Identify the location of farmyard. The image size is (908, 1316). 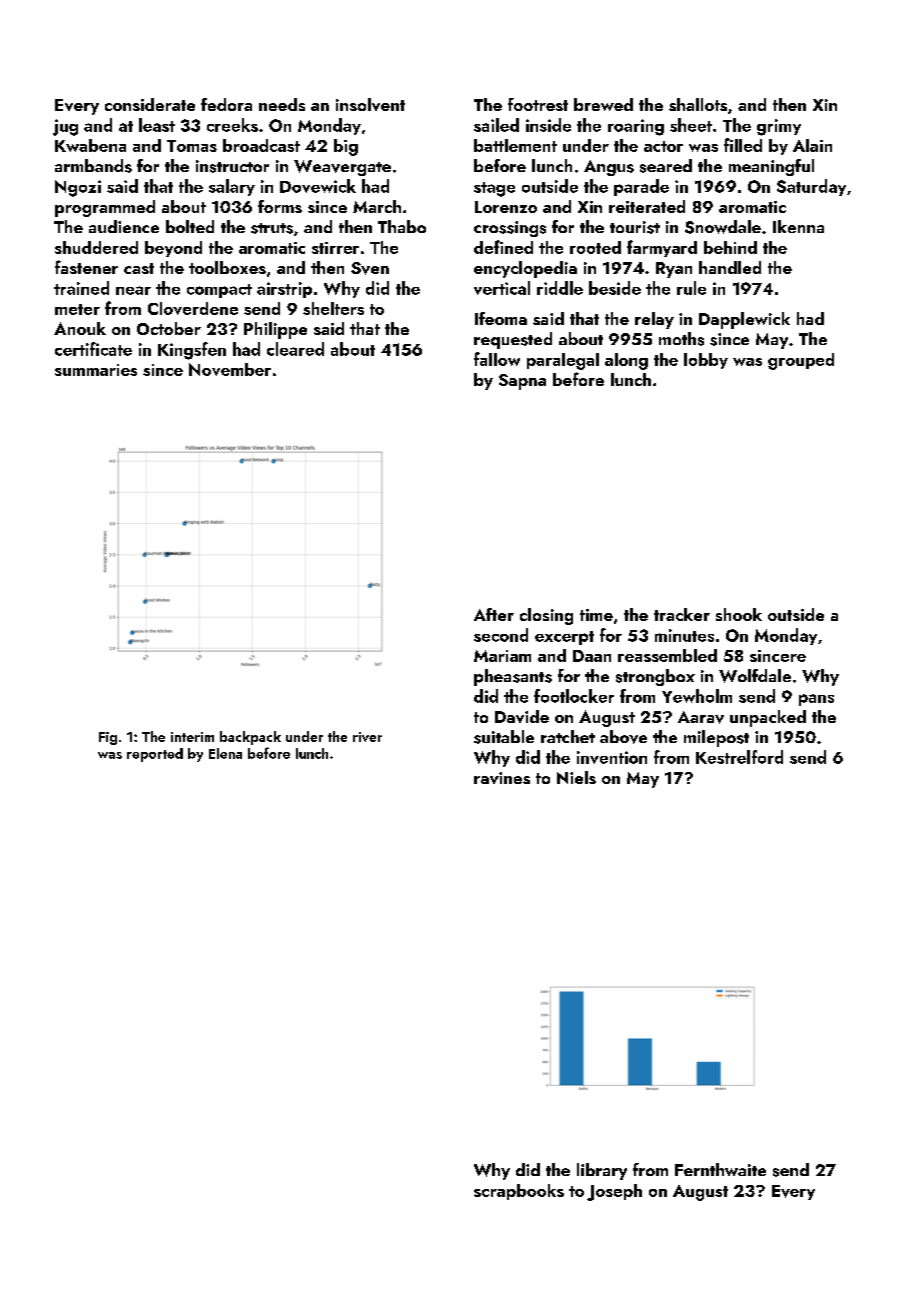
(662, 248).
